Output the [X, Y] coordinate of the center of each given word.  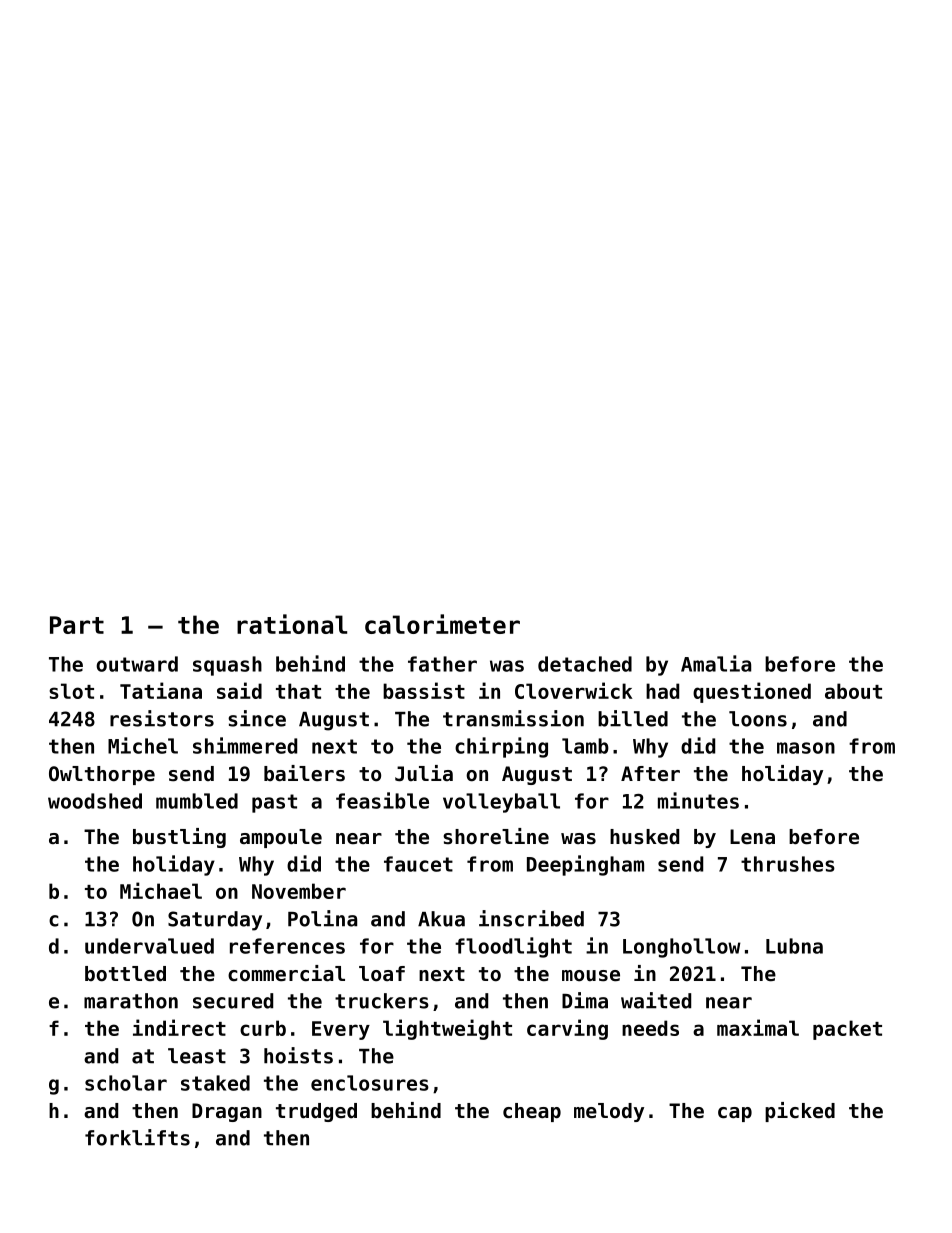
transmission [513, 718]
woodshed [95, 801]
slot [71, 691]
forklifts [137, 1137]
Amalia [716, 663]
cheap [532, 1112]
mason [806, 748]
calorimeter [442, 624]
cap [735, 1114]
